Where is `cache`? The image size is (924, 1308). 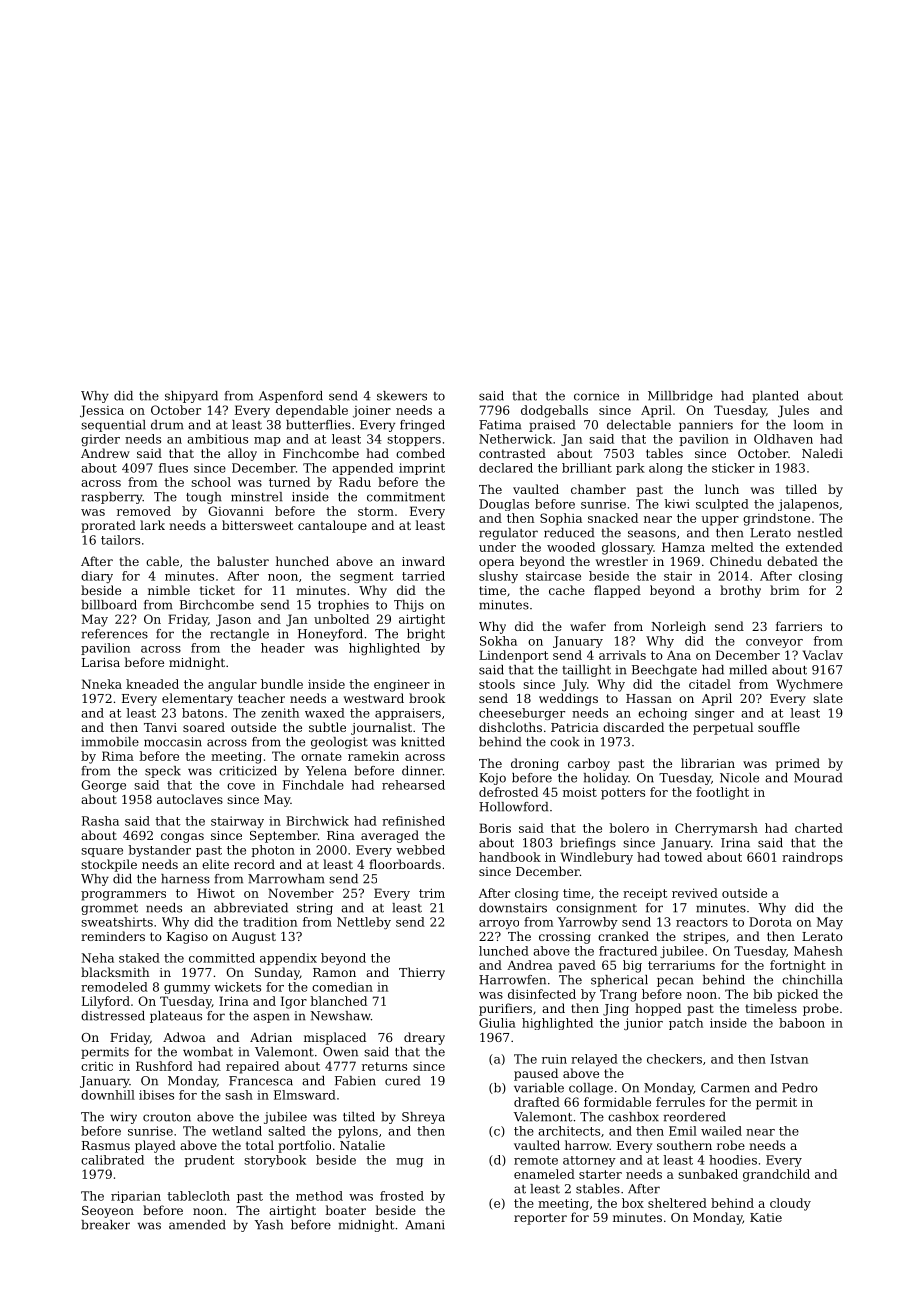
cache is located at coordinates (567, 590).
